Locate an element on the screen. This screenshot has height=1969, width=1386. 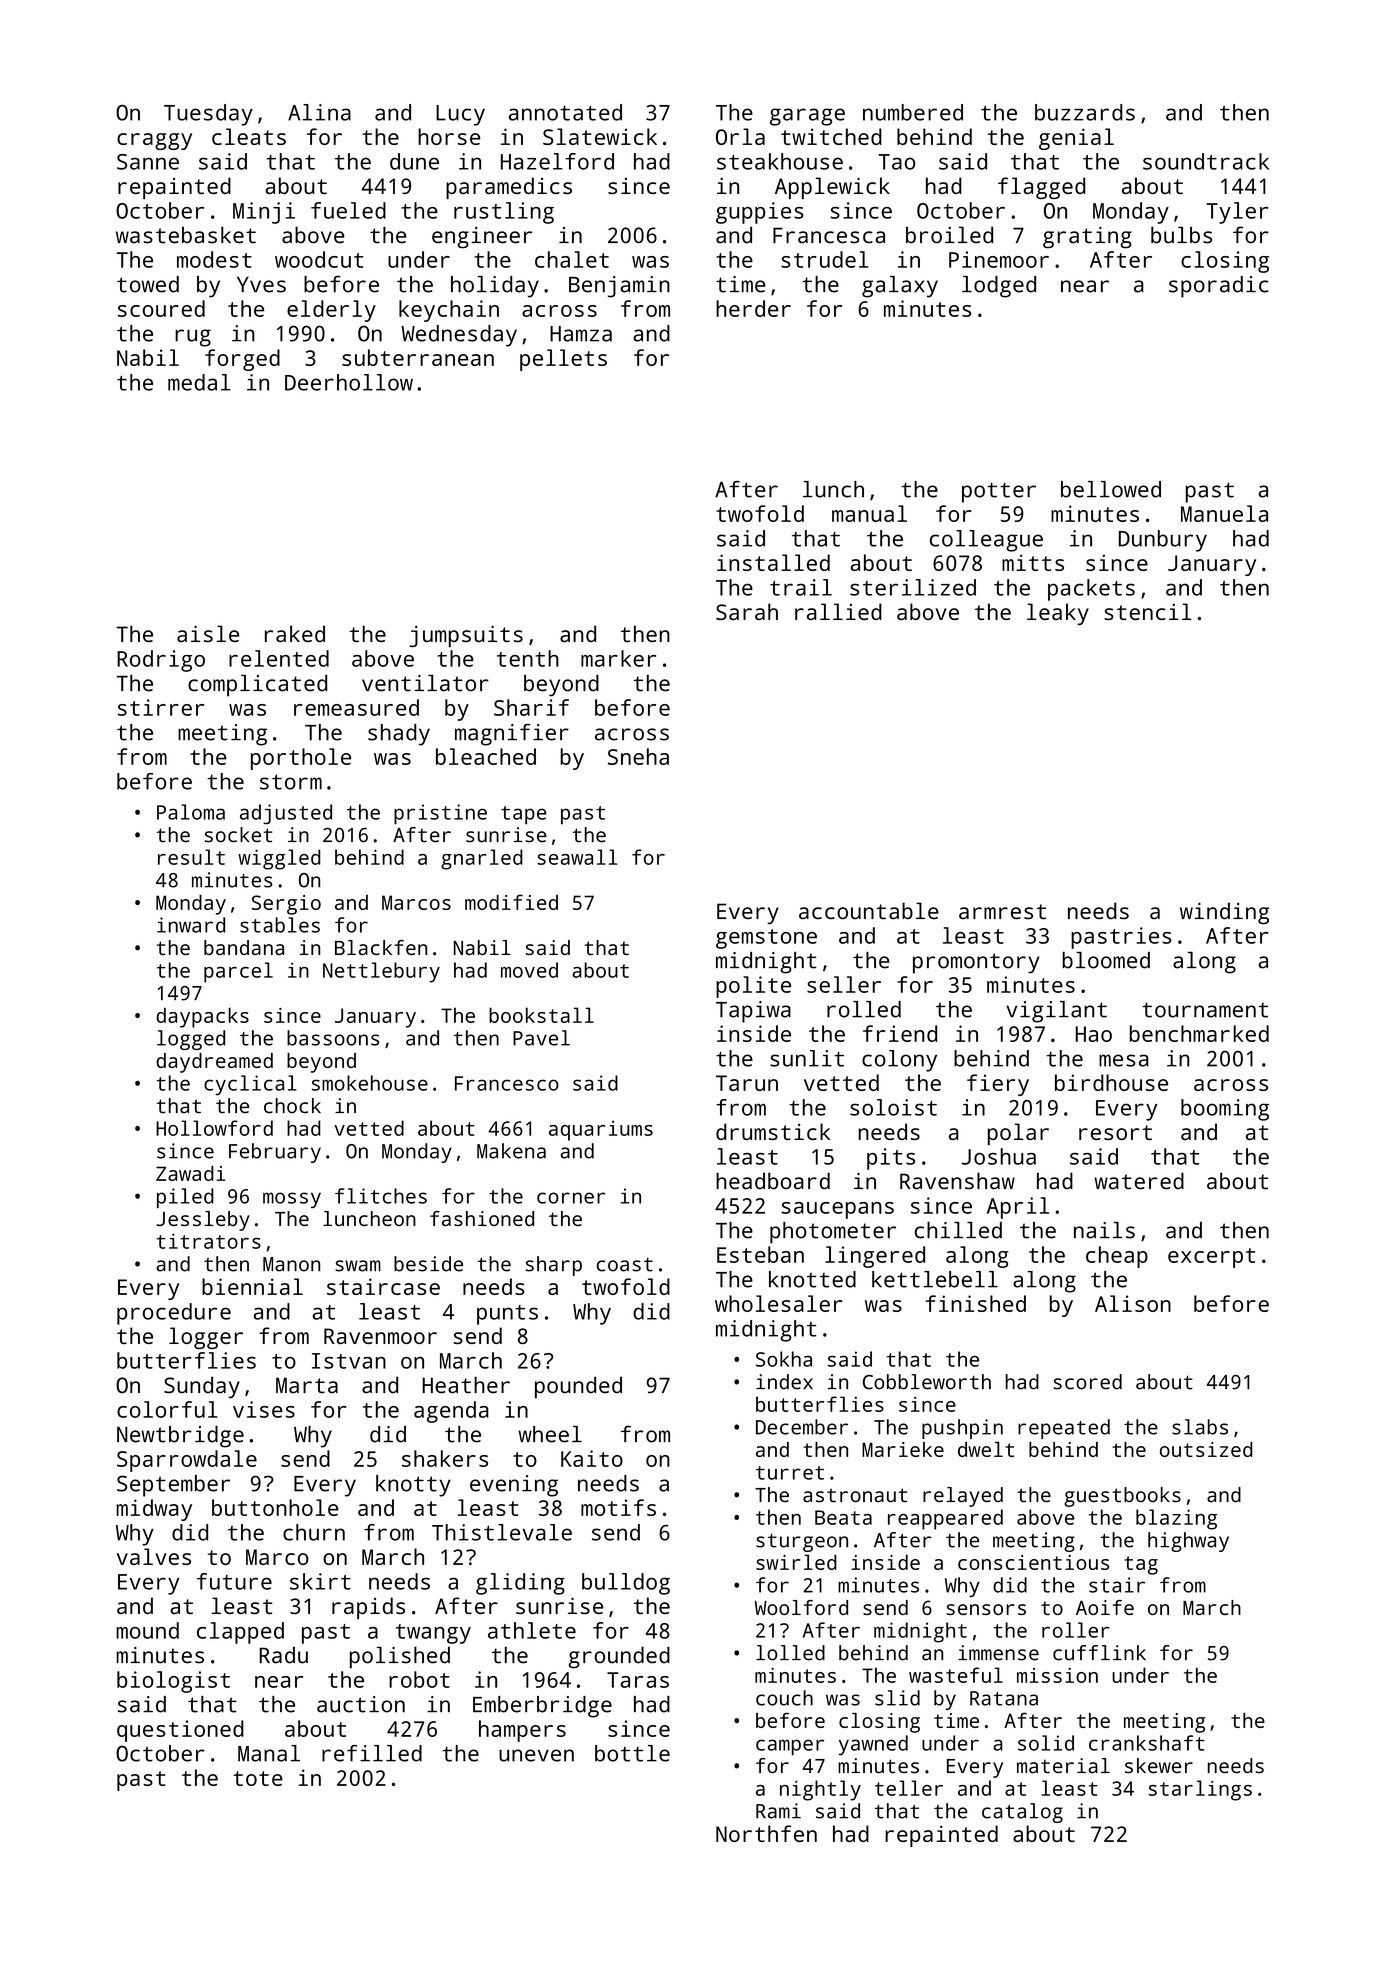
porthole is located at coordinates (301, 759).
